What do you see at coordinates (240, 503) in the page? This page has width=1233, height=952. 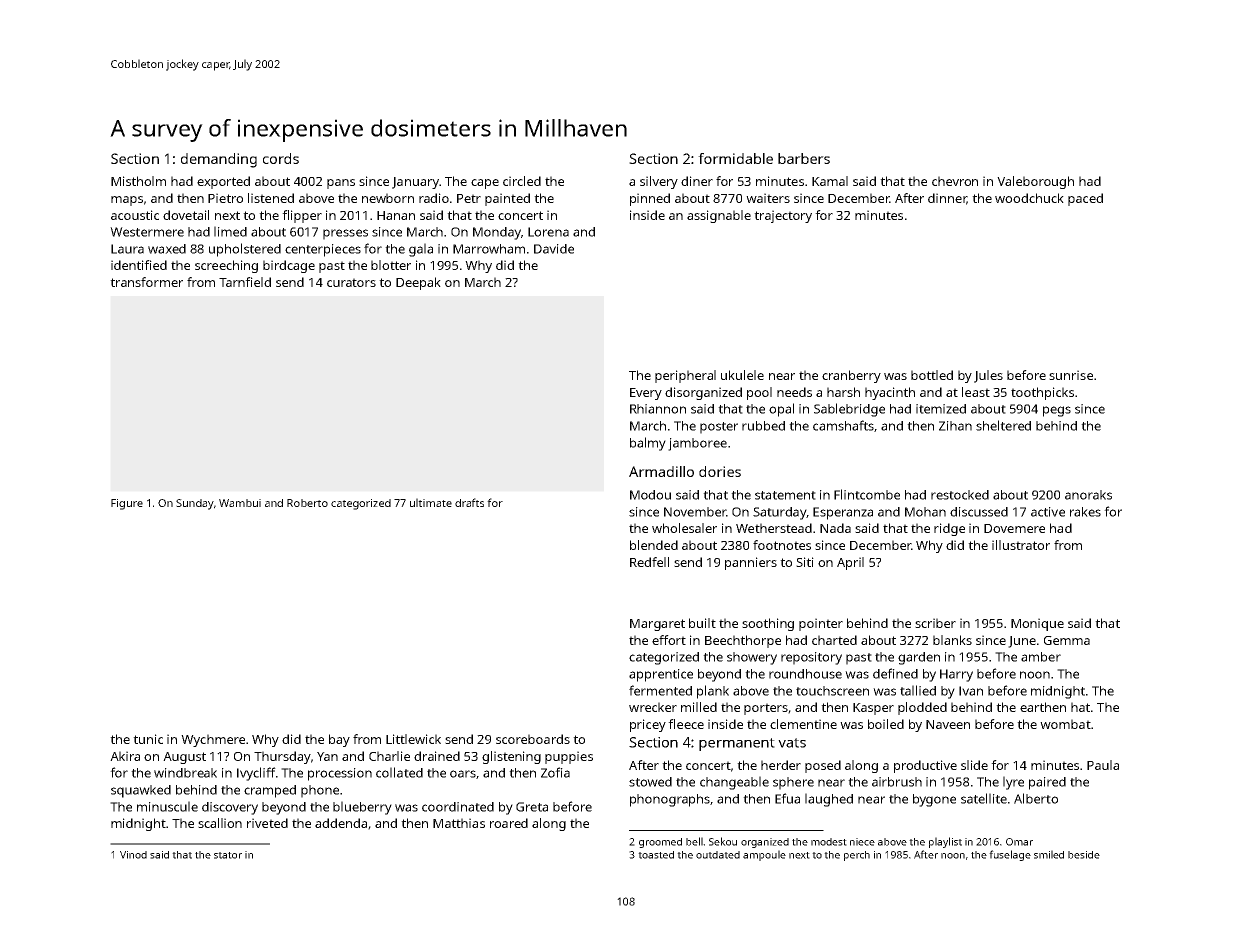 I see `Wambui` at bounding box center [240, 503].
